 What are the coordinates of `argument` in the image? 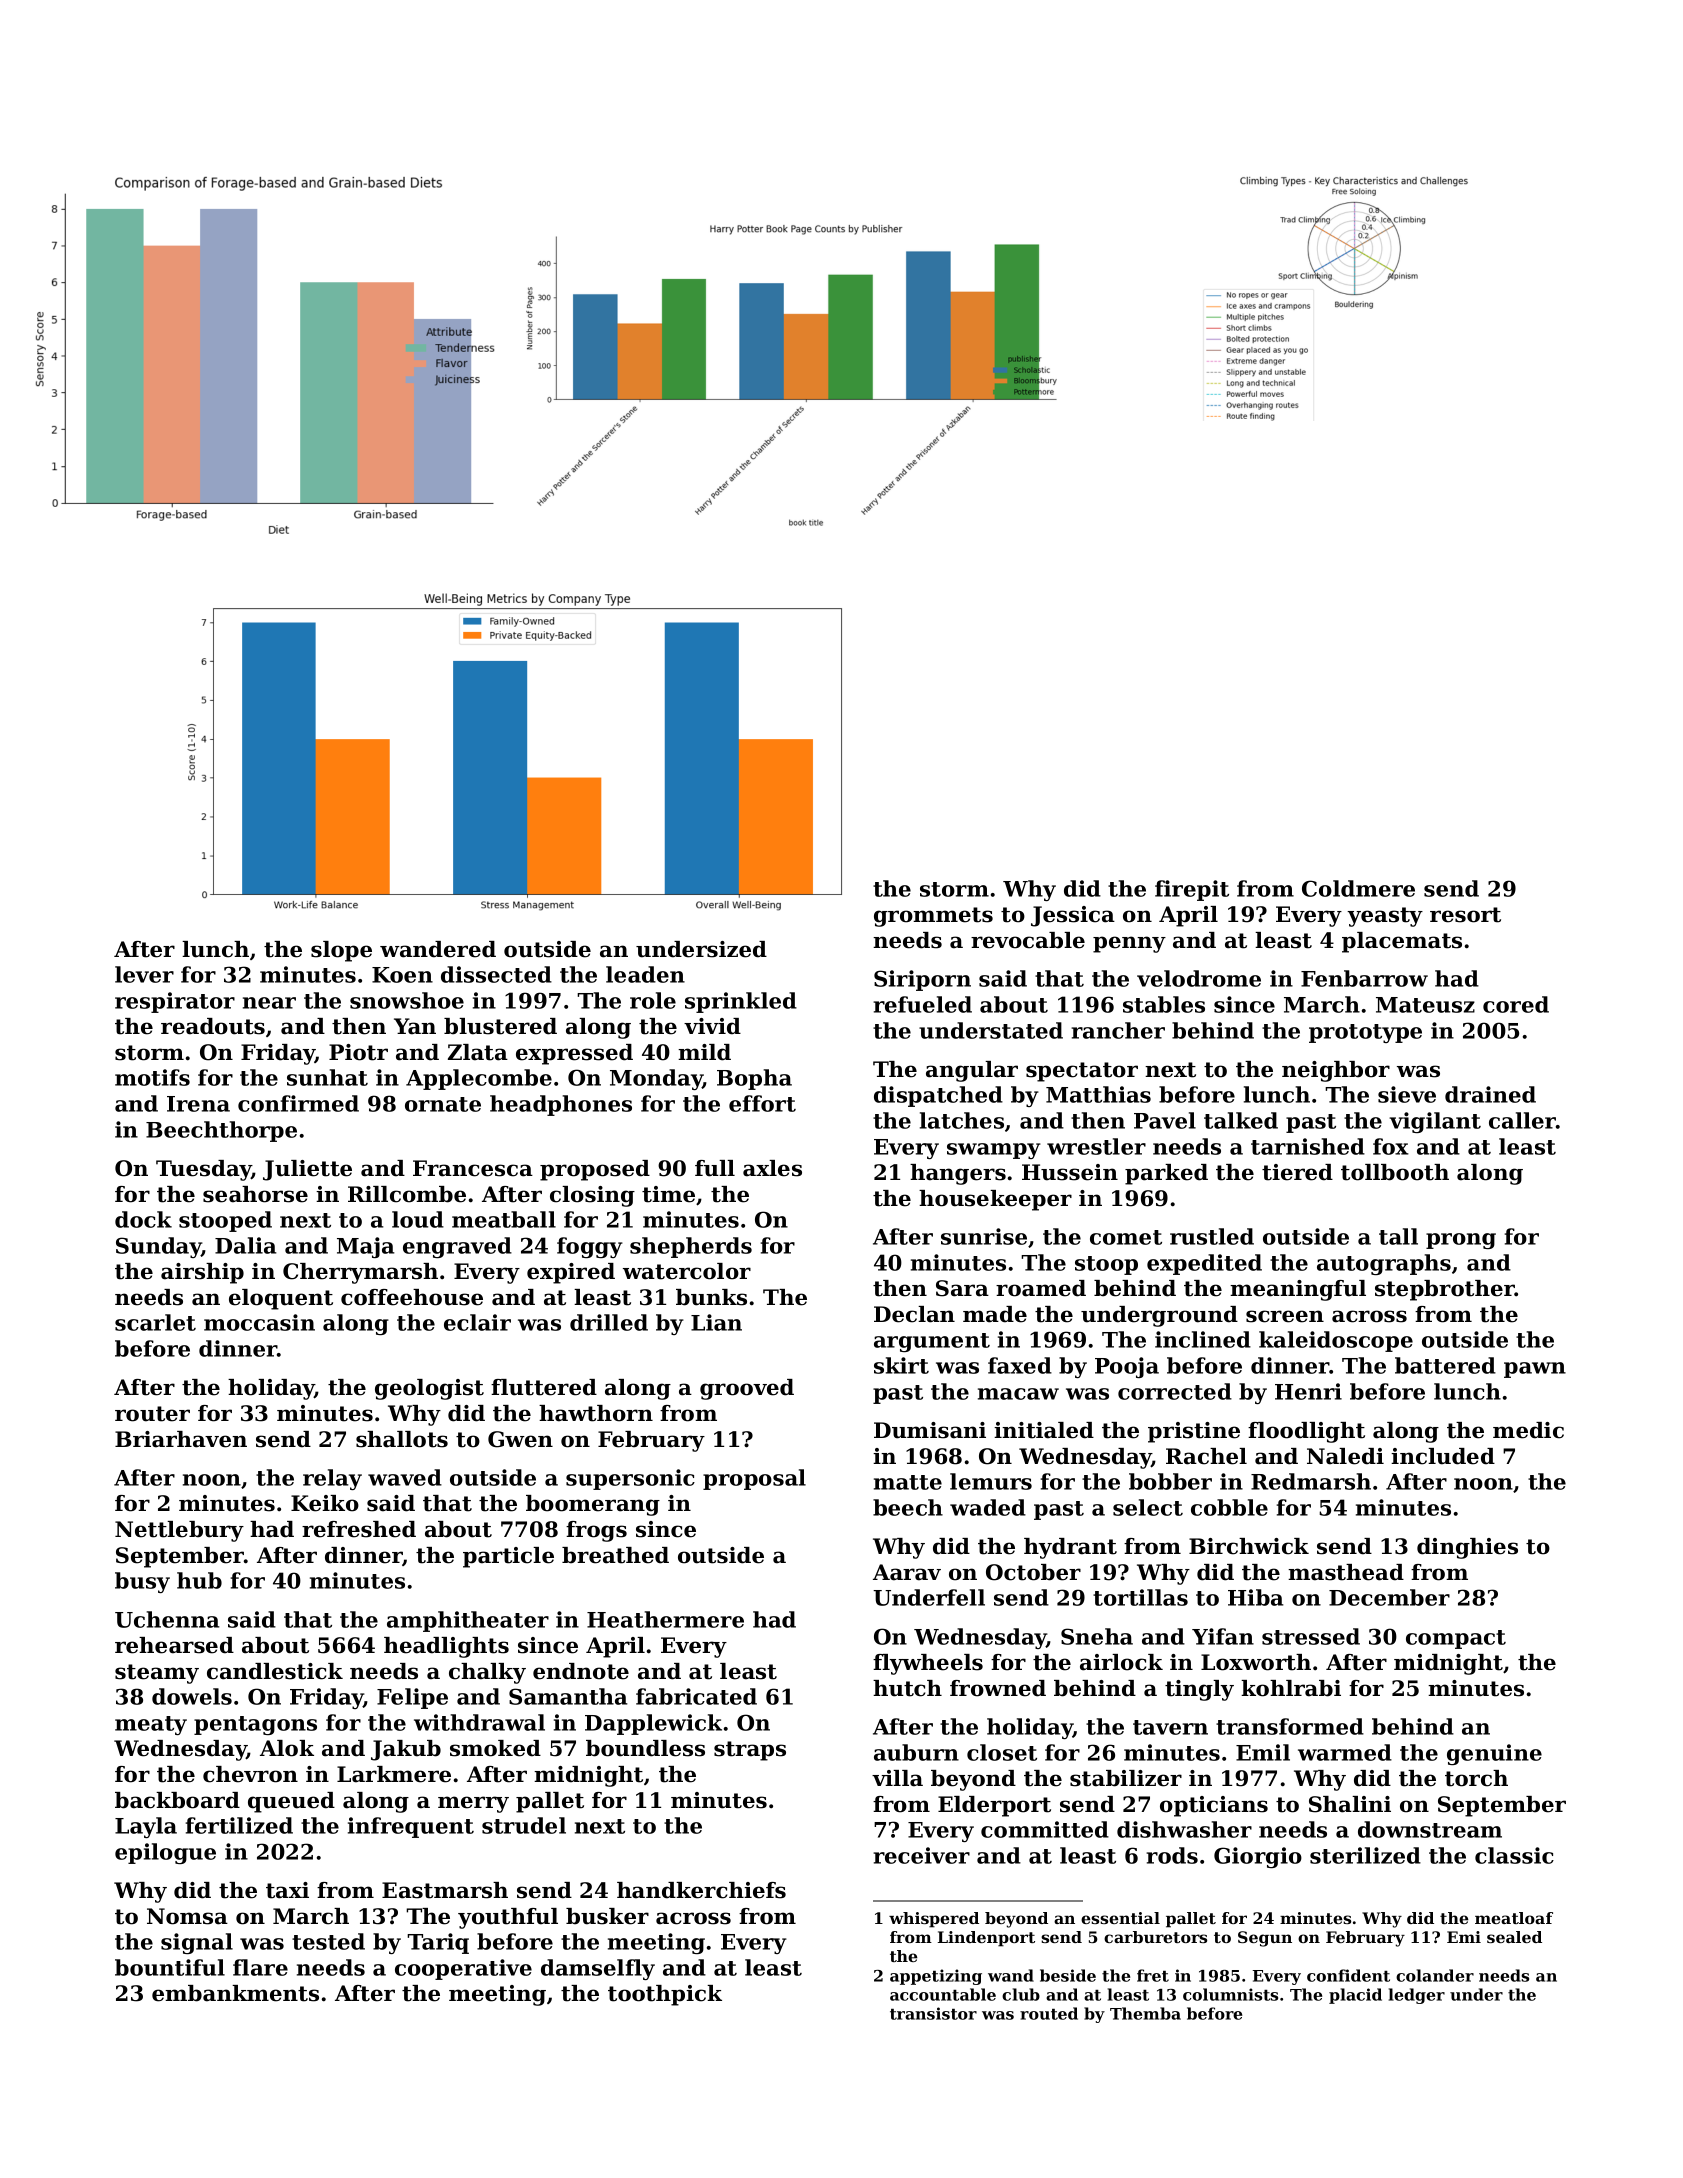 It's located at (932, 1342).
